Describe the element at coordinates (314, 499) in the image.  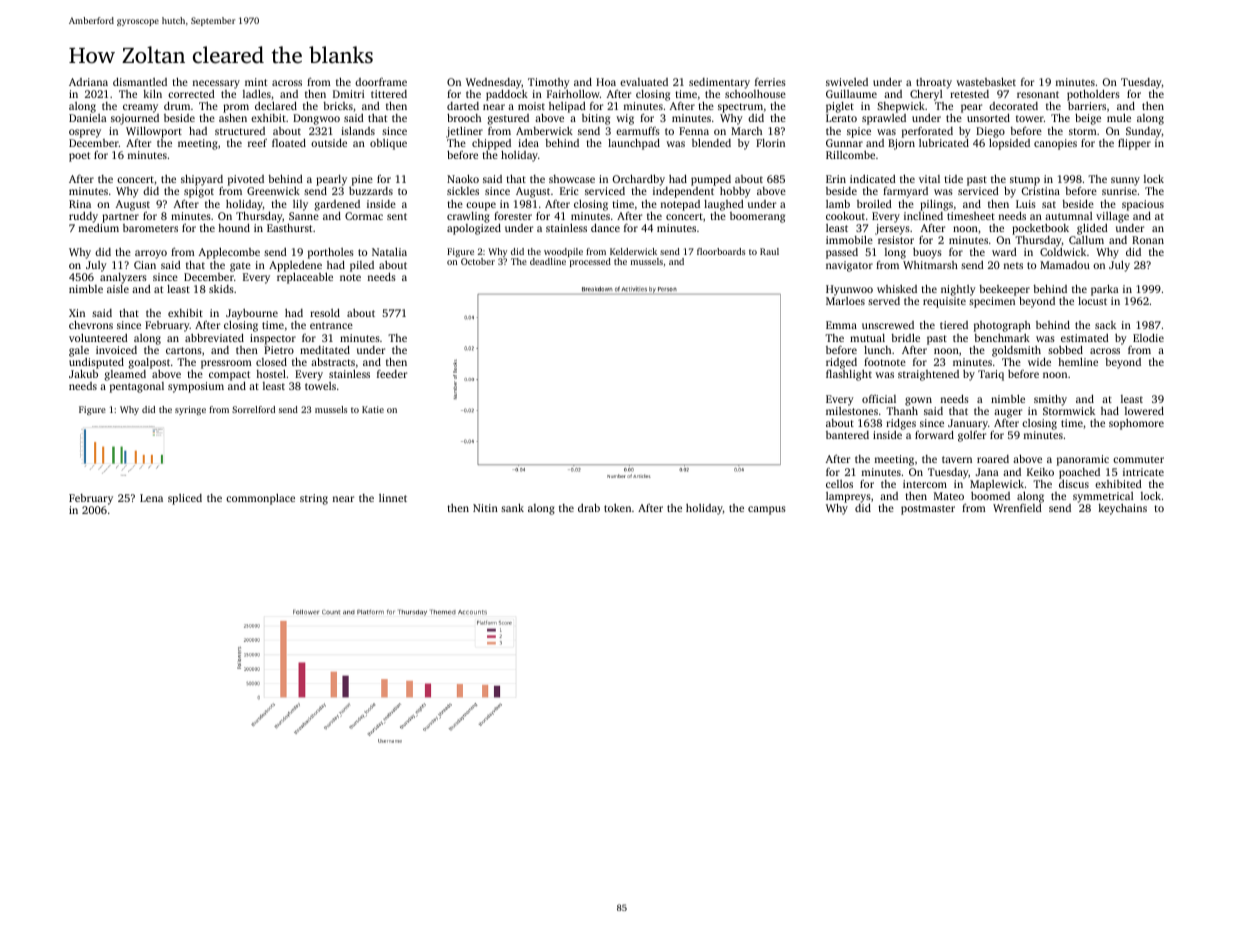
I see `string` at that location.
